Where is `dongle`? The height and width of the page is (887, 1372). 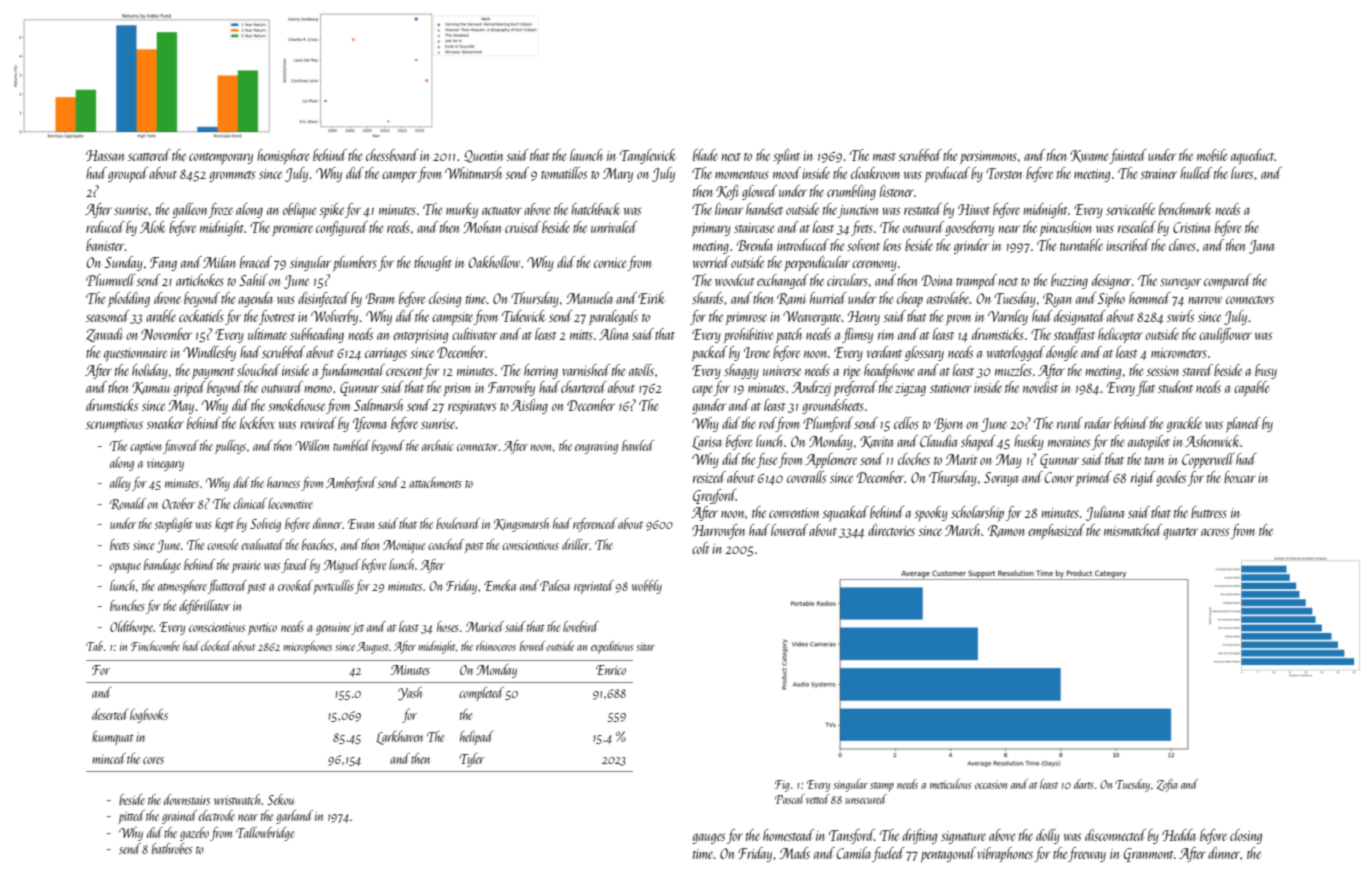
dongle is located at coordinates (1062, 353).
